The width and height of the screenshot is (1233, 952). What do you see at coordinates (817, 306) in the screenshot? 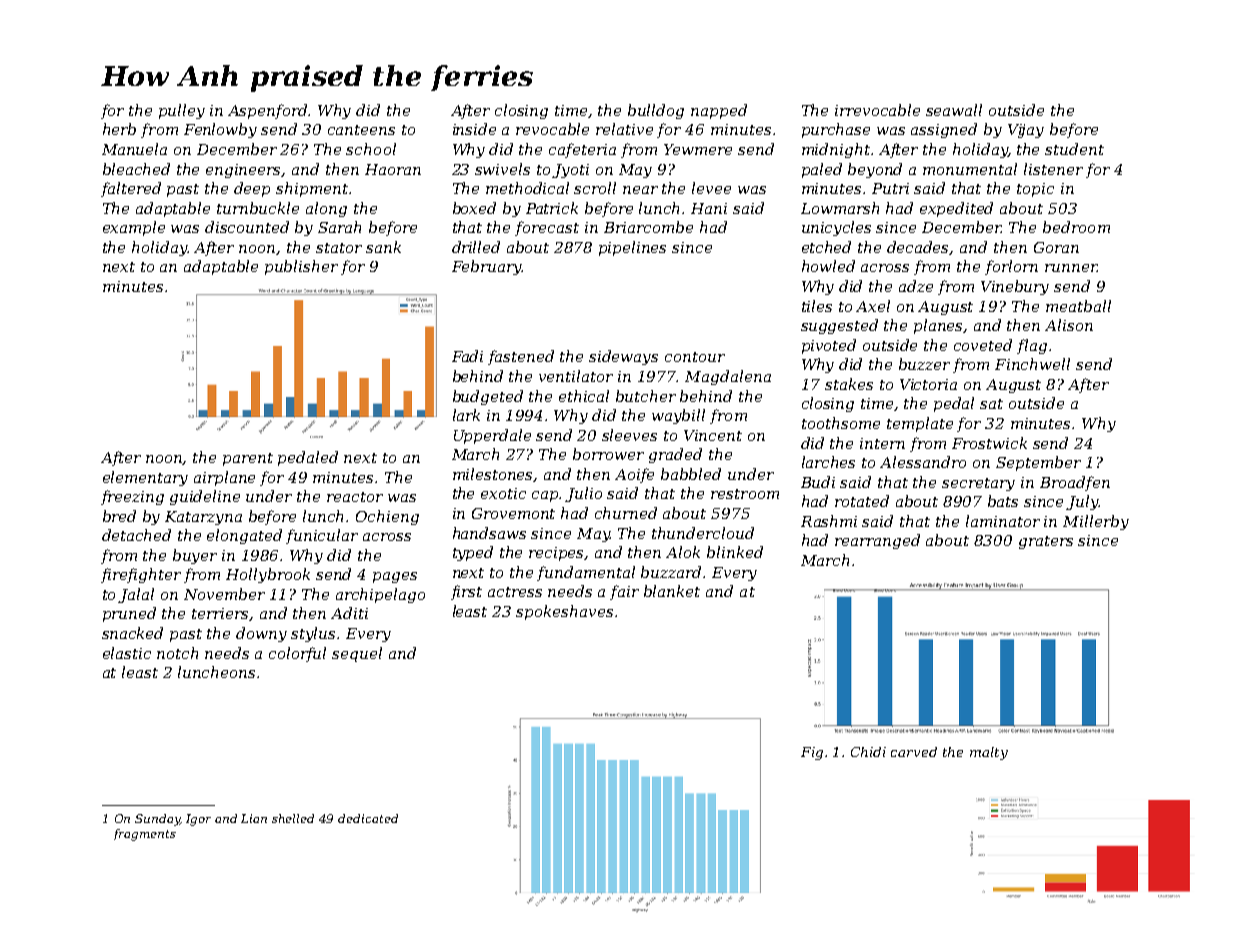
I see `tiles` at bounding box center [817, 306].
